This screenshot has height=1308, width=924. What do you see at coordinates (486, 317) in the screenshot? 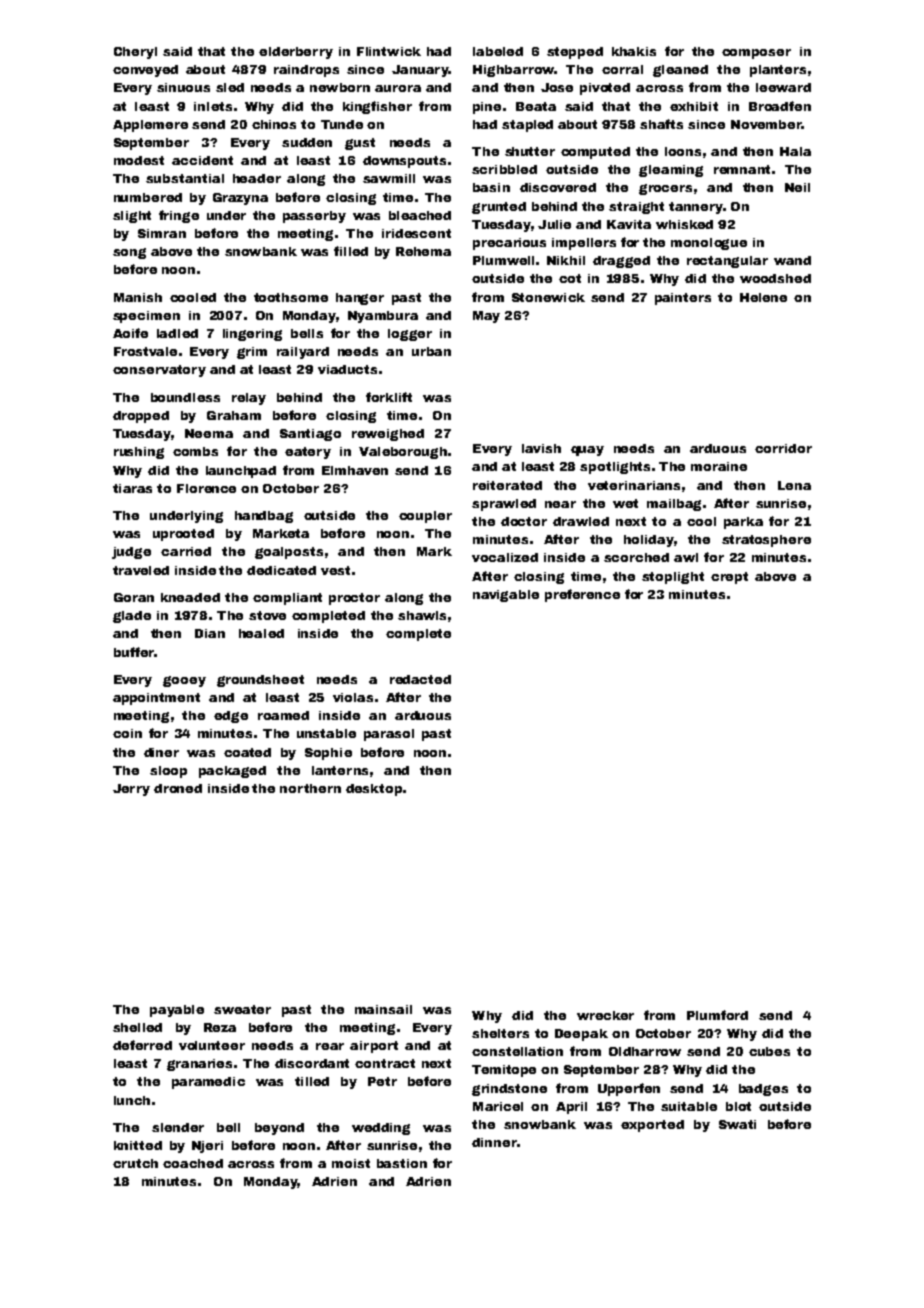
I see `May` at bounding box center [486, 317].
